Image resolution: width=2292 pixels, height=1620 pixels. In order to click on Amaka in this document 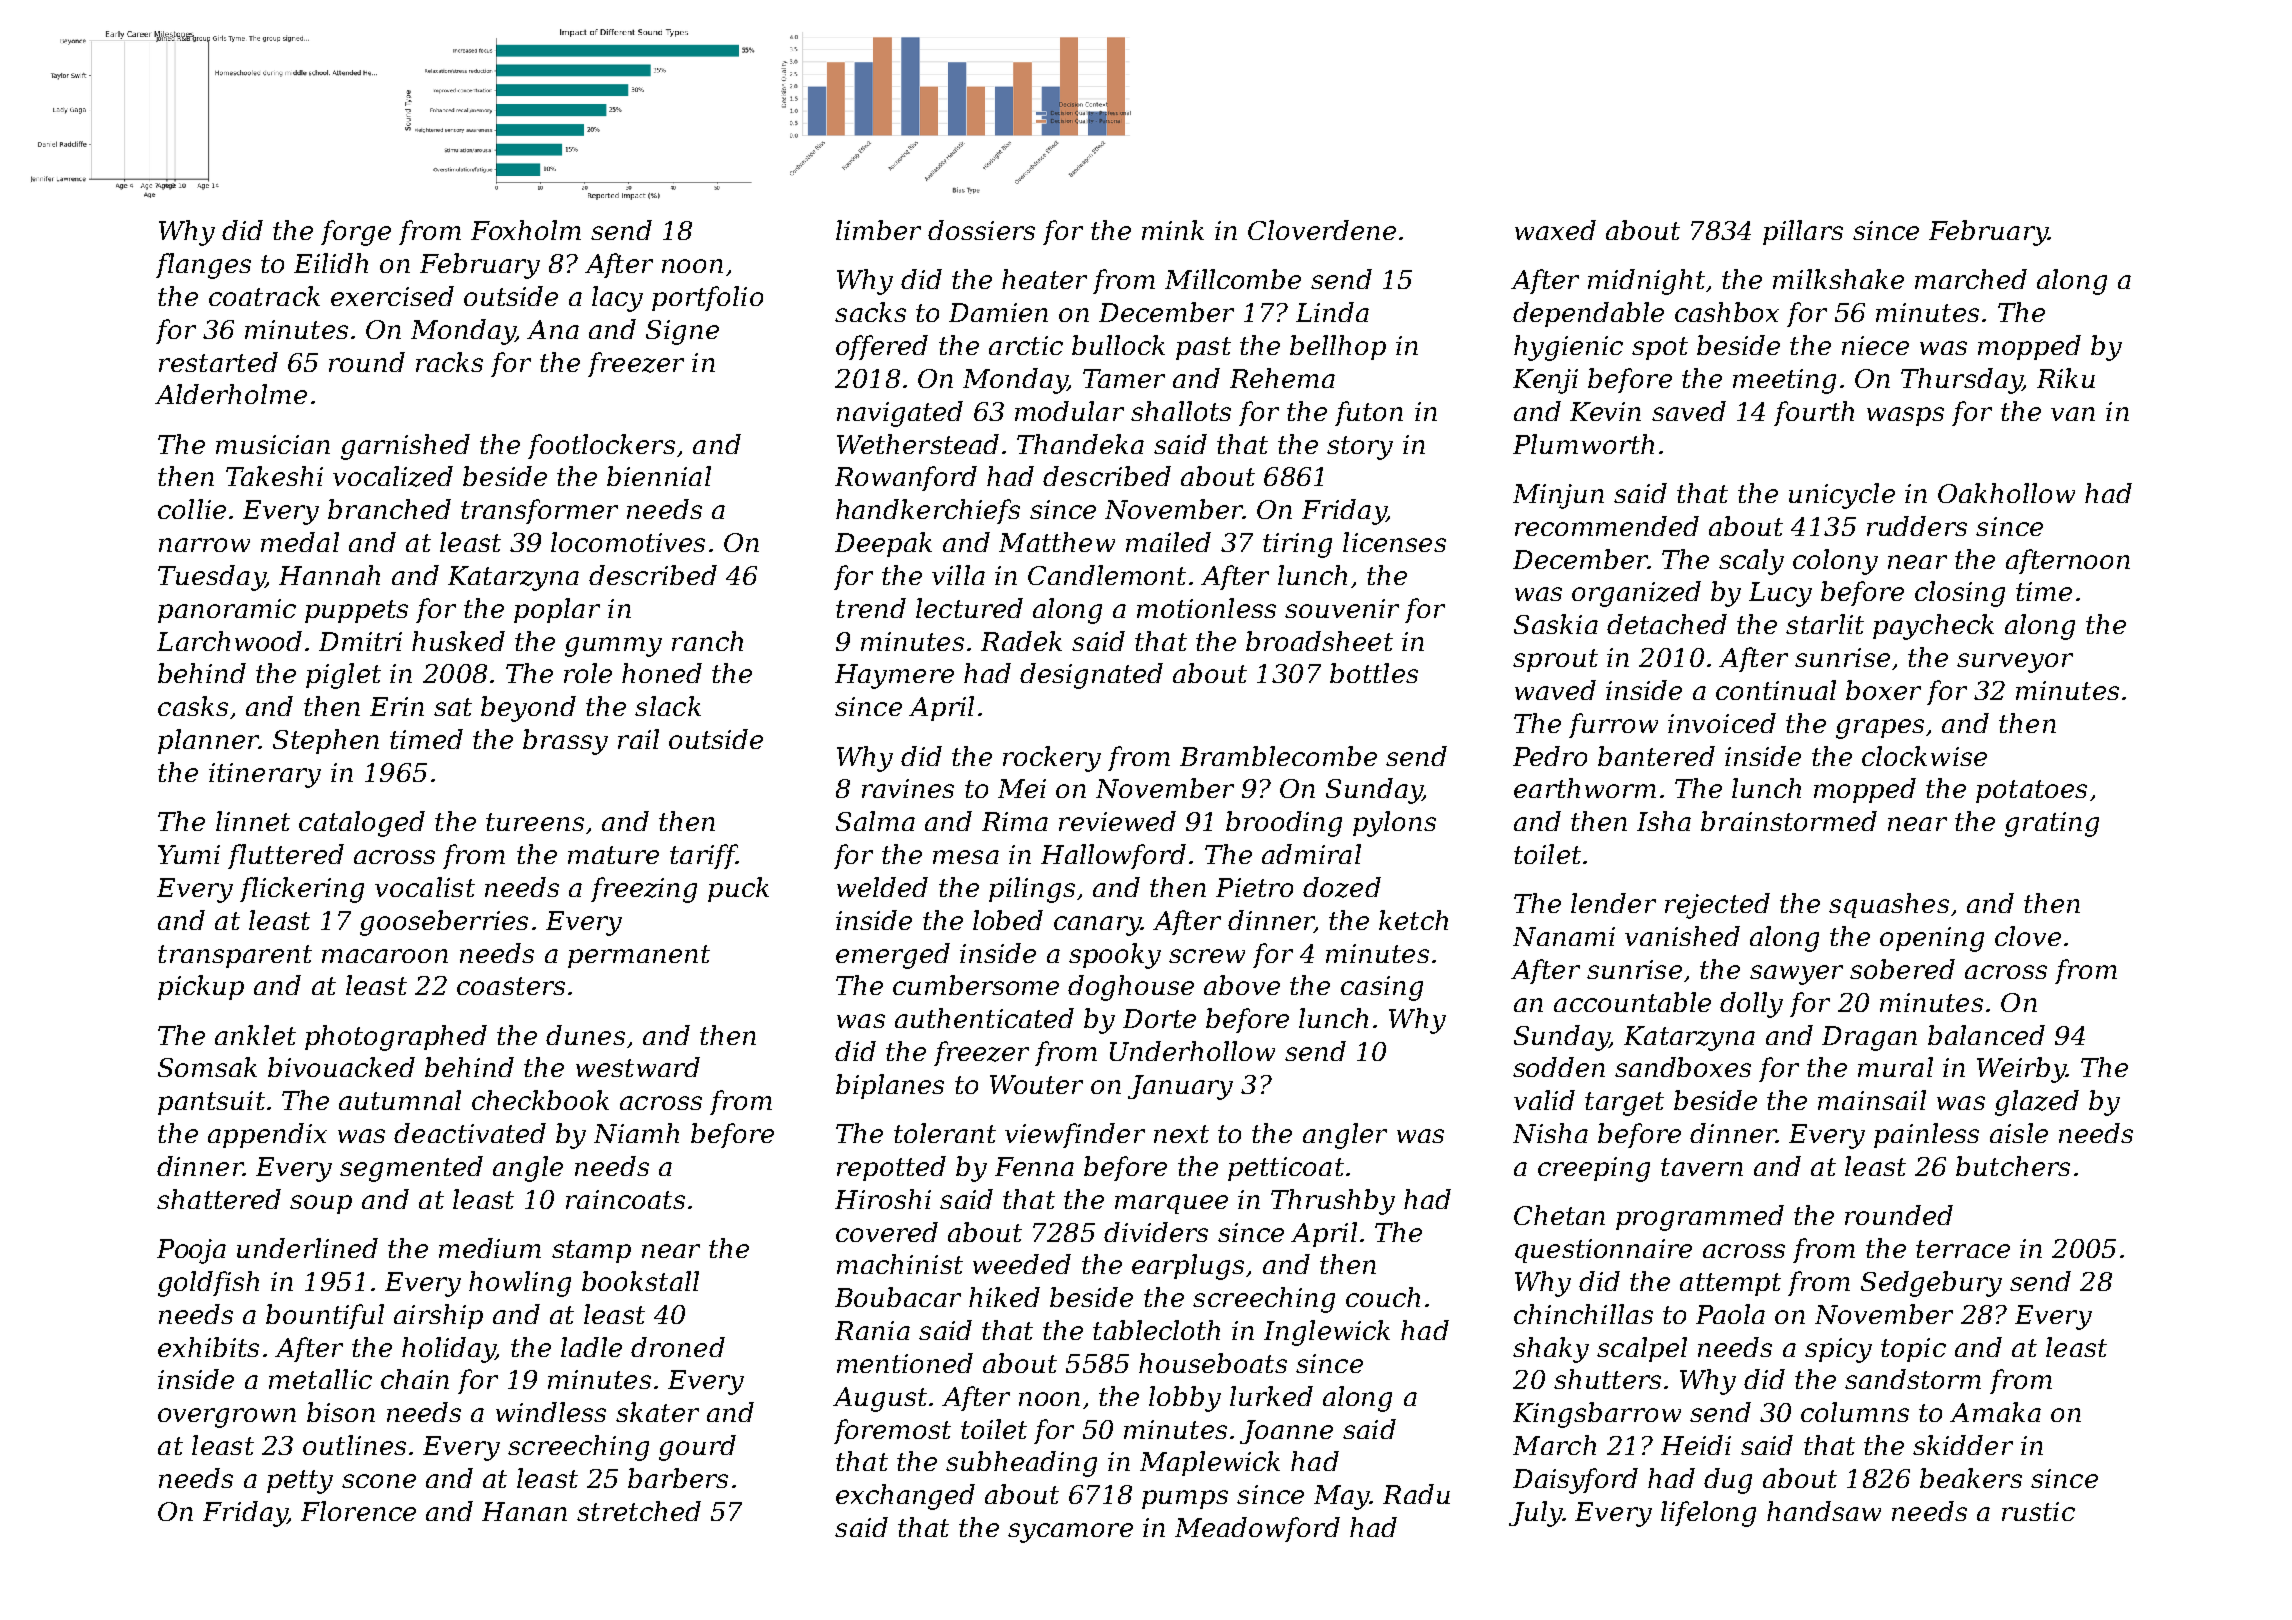, I will do `click(1995, 1412)`.
